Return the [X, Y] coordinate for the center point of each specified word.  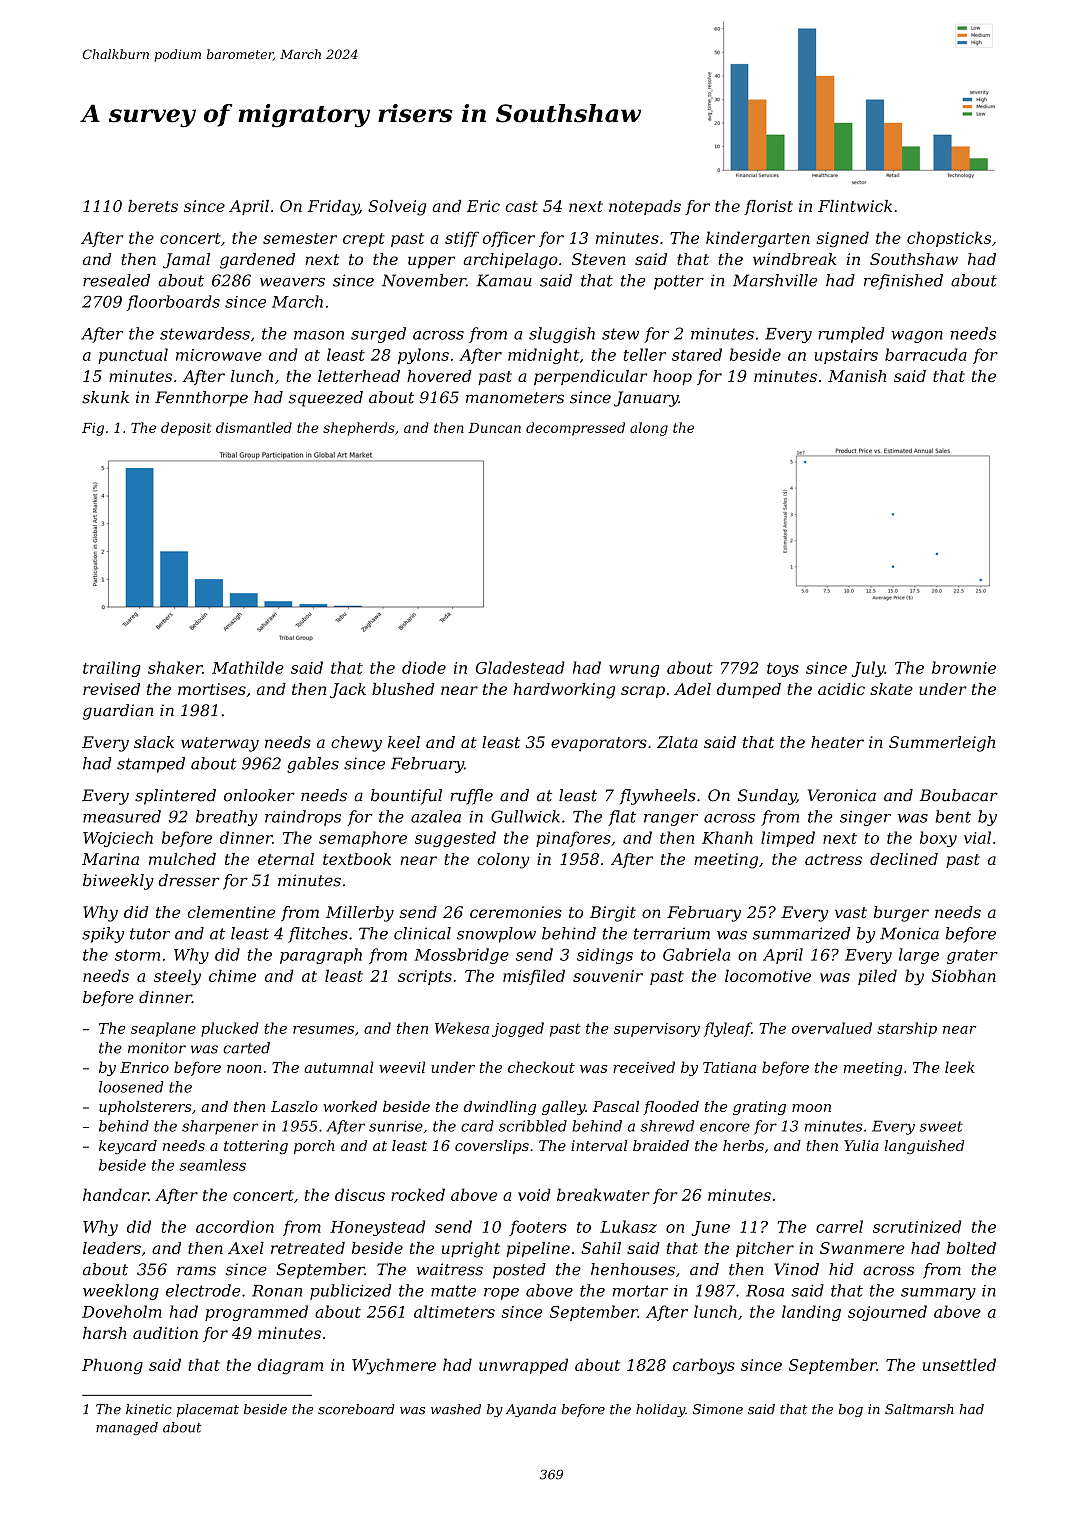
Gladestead [520, 667]
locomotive [768, 975]
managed [127, 1428]
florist [768, 207]
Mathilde [248, 667]
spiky [103, 935]
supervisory [657, 1030]
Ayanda [531, 1410]
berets [153, 206]
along [649, 429]
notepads [645, 207]
